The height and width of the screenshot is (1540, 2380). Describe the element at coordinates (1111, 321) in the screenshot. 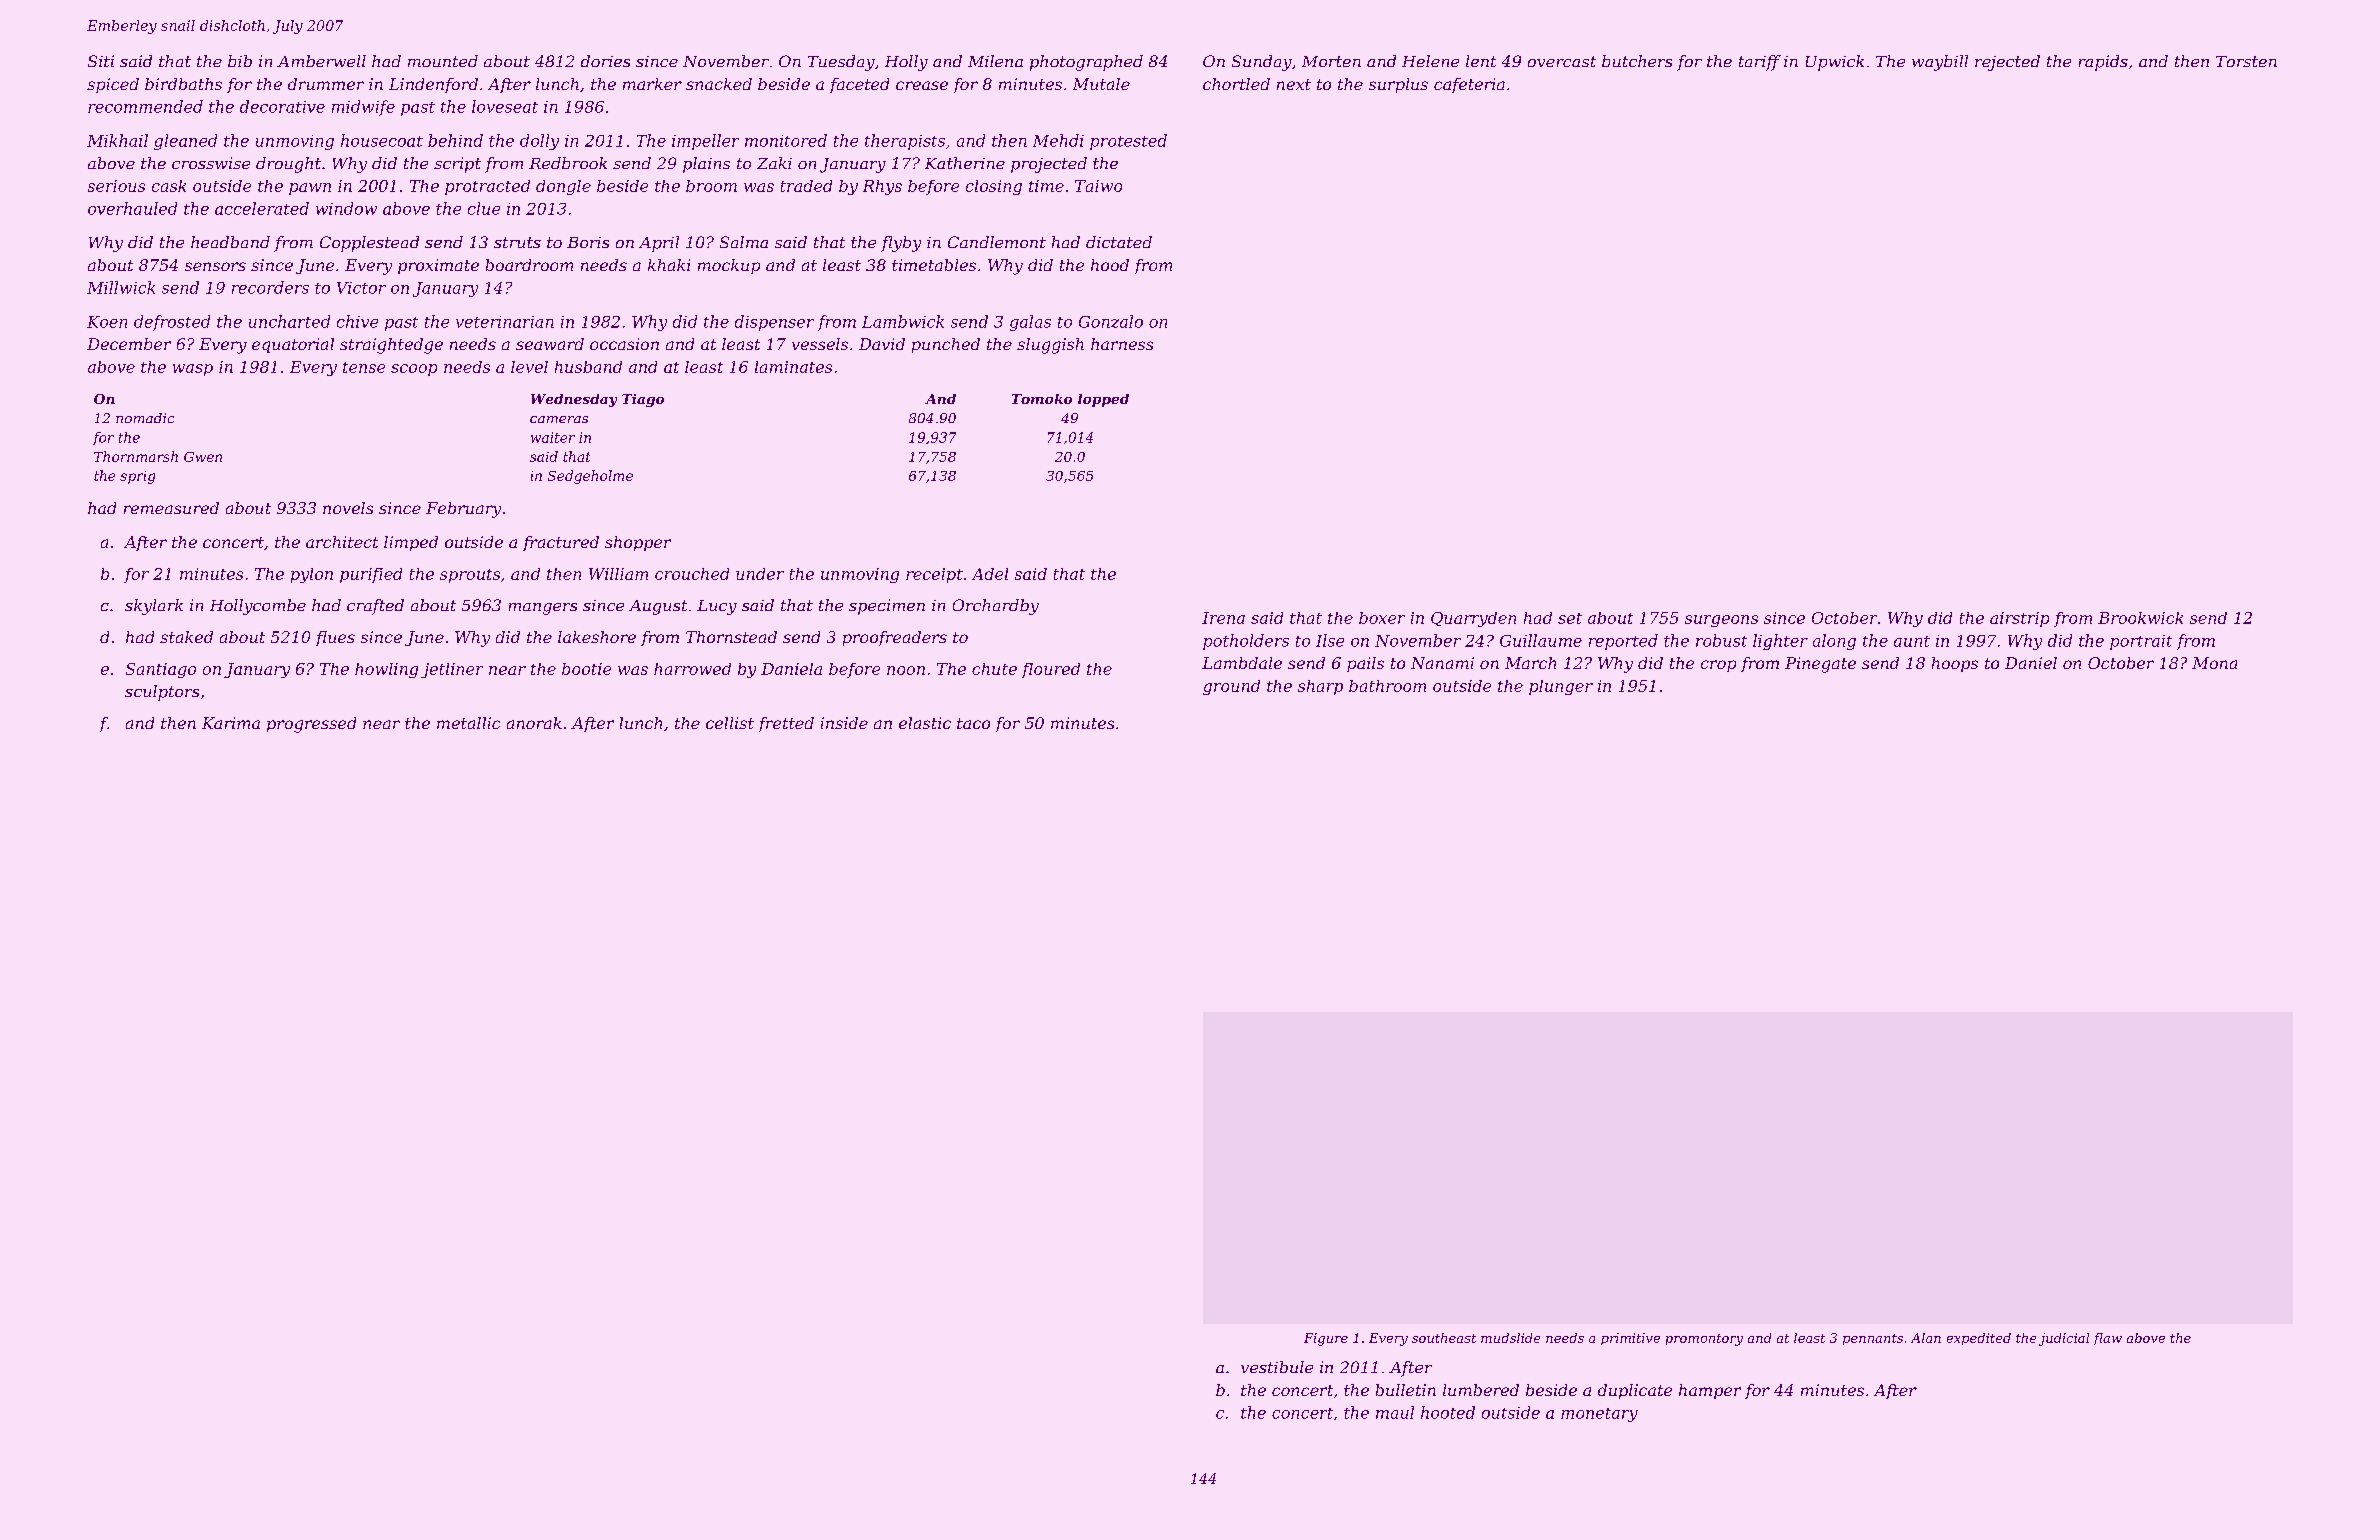

I see `Gonzalo` at that location.
